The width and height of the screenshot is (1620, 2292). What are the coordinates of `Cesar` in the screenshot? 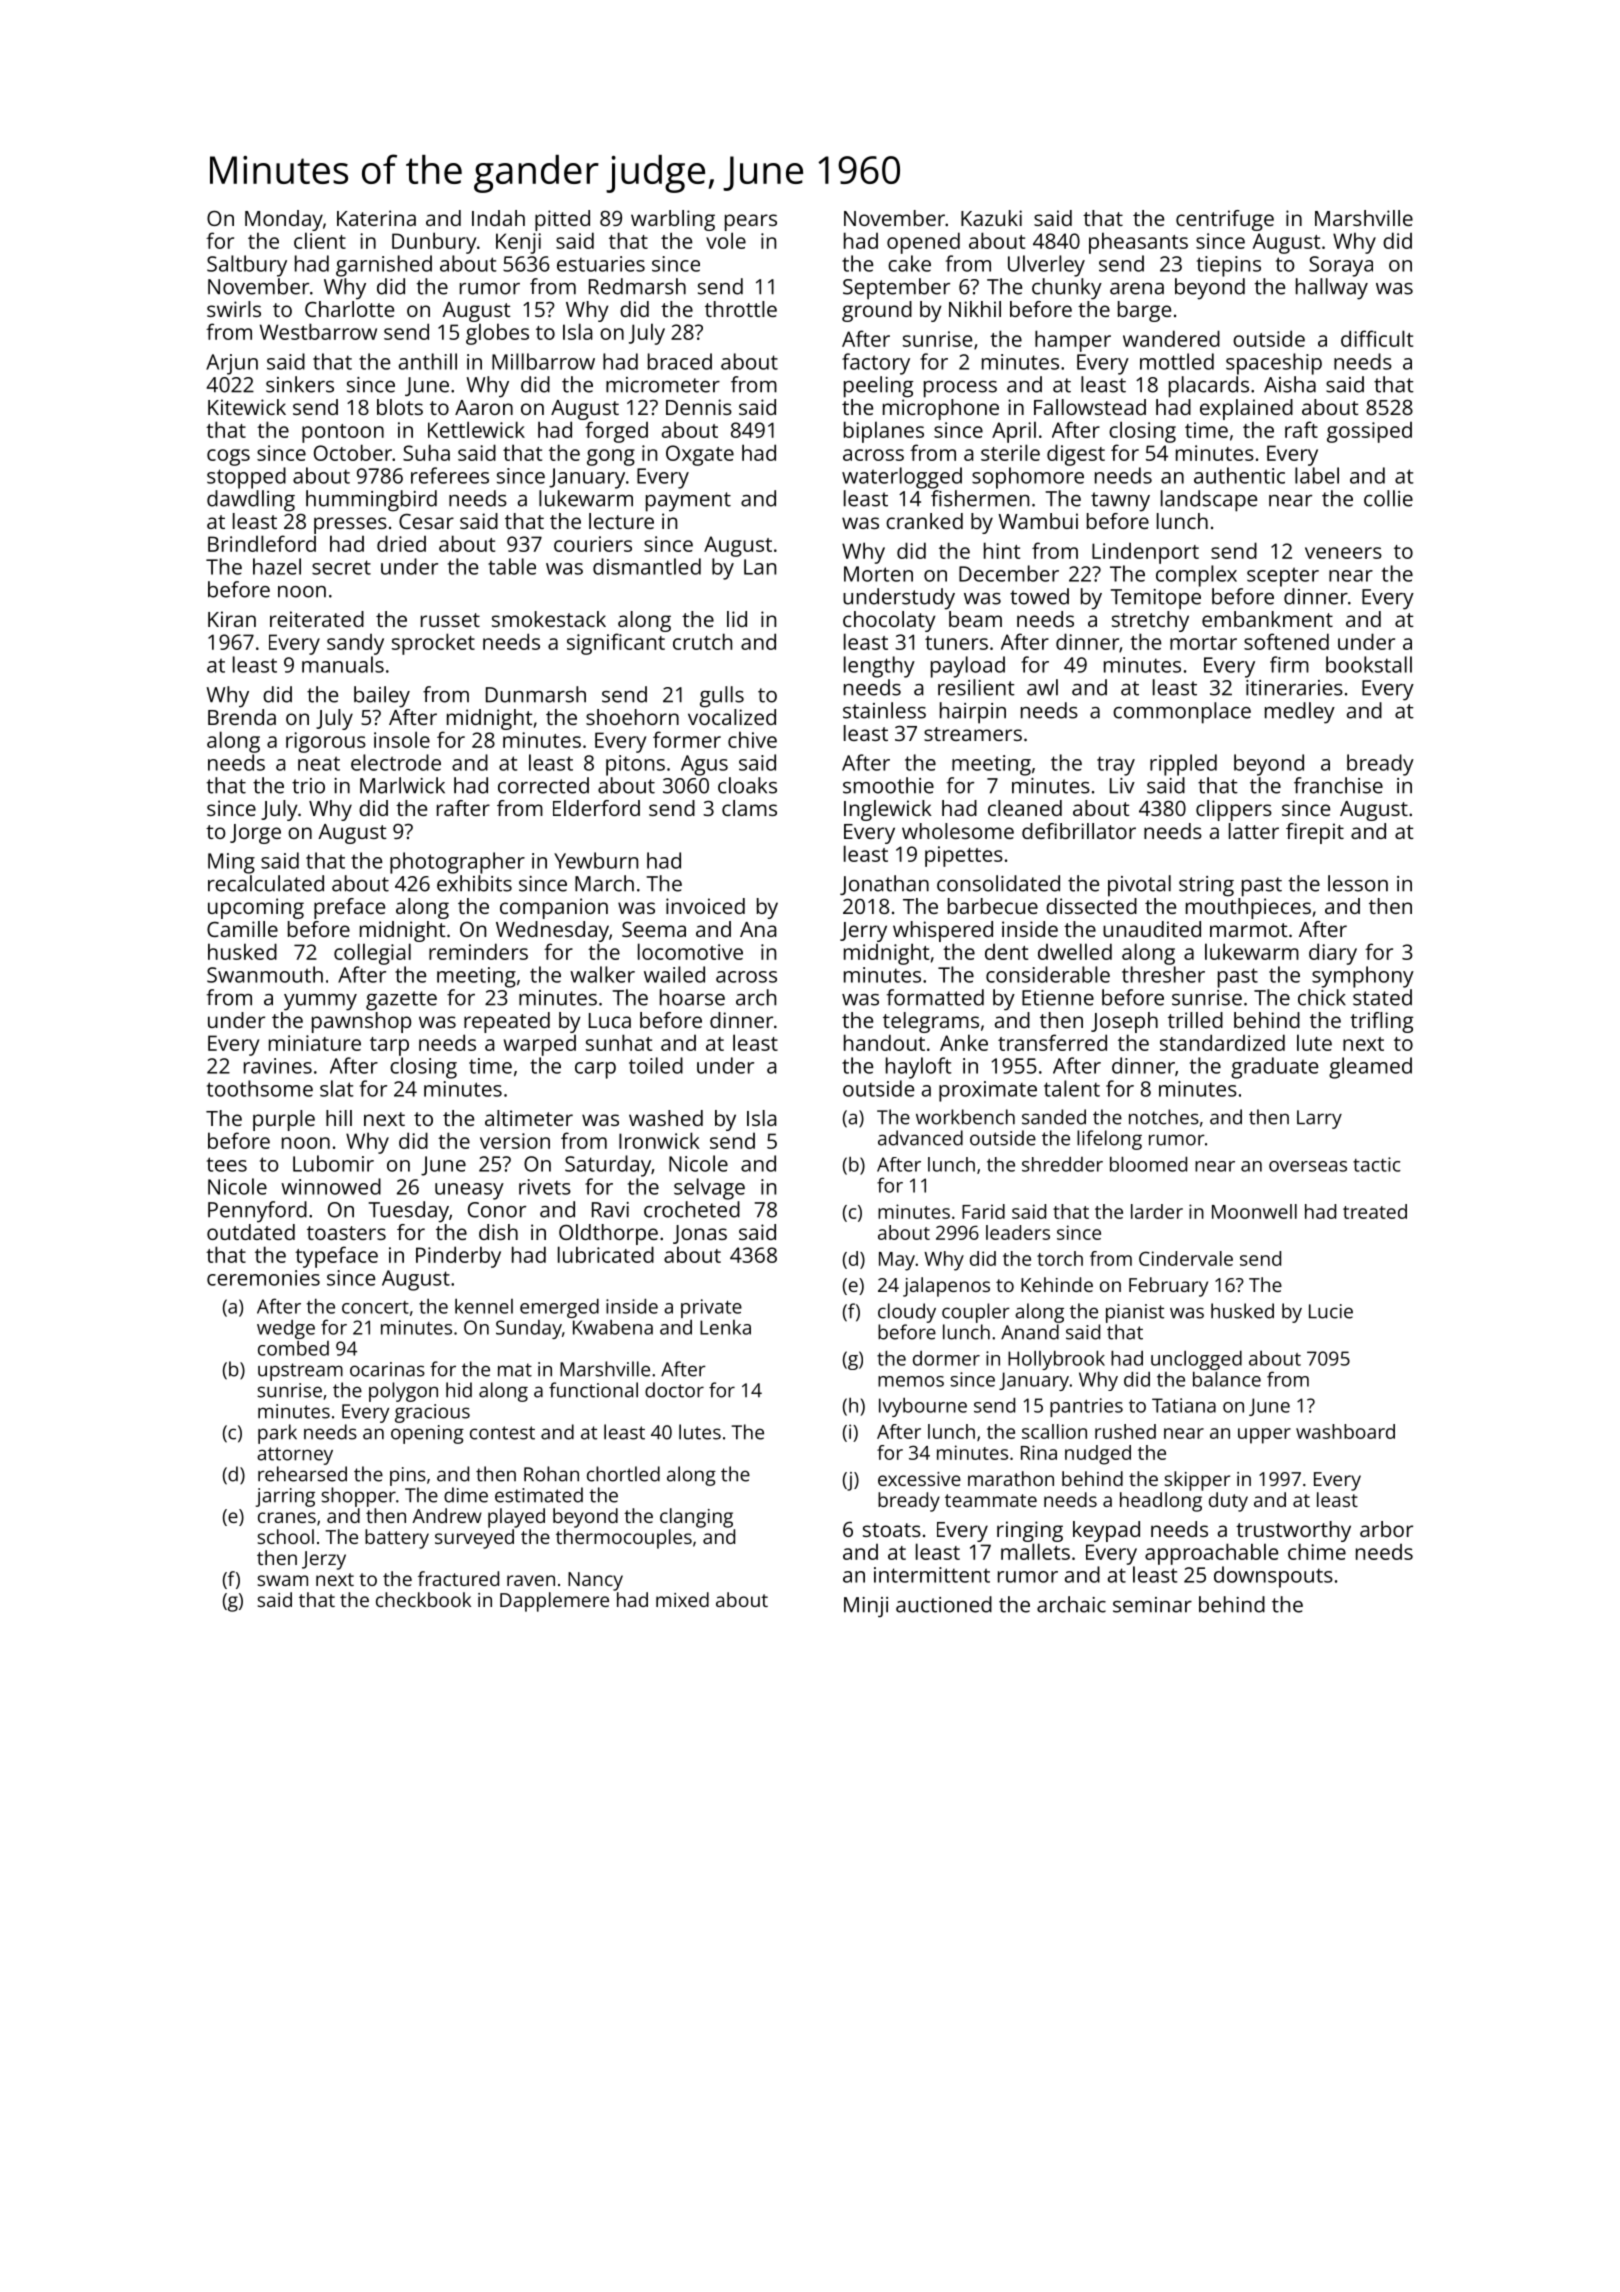 It's located at (426, 521).
